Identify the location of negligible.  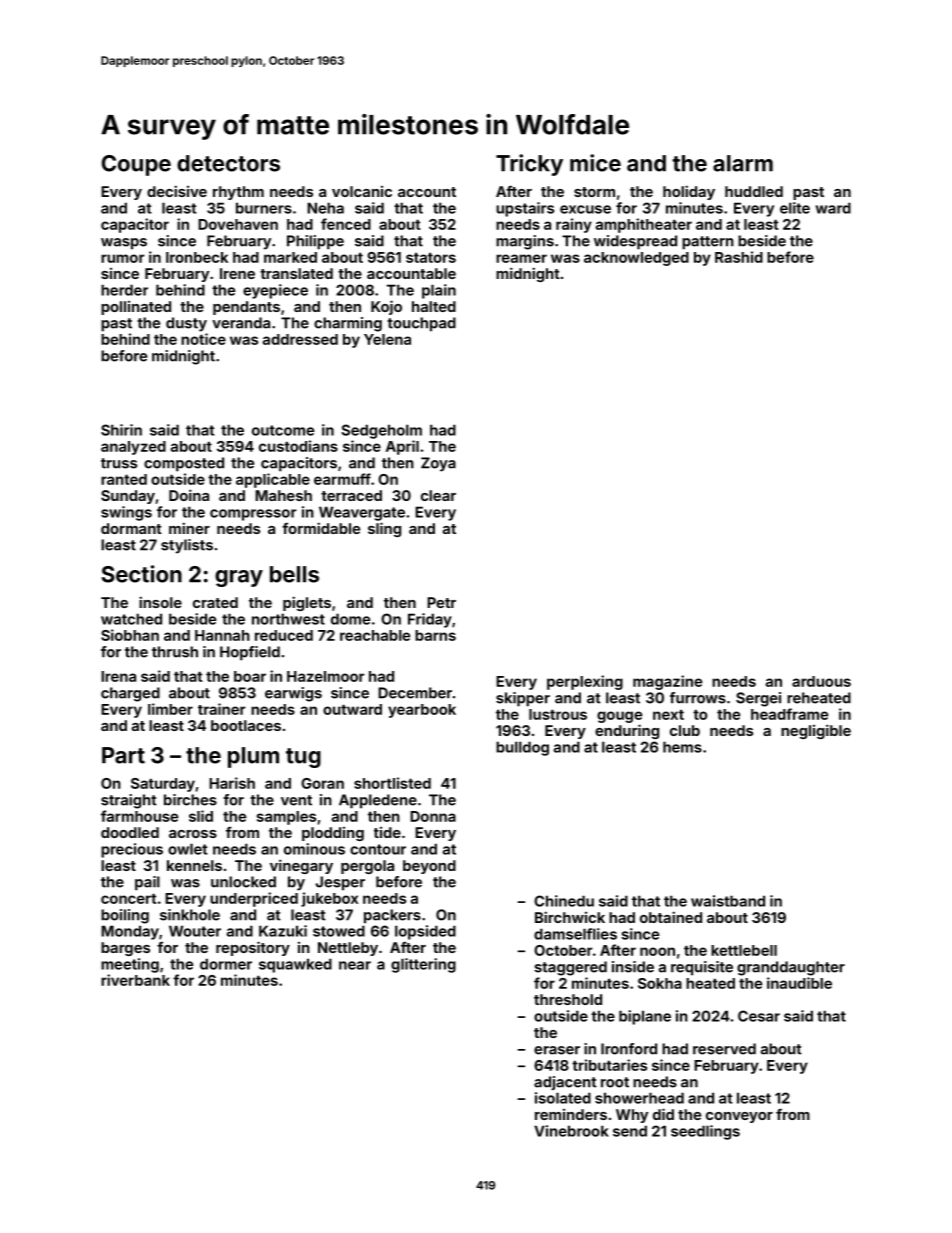
(816, 731).
